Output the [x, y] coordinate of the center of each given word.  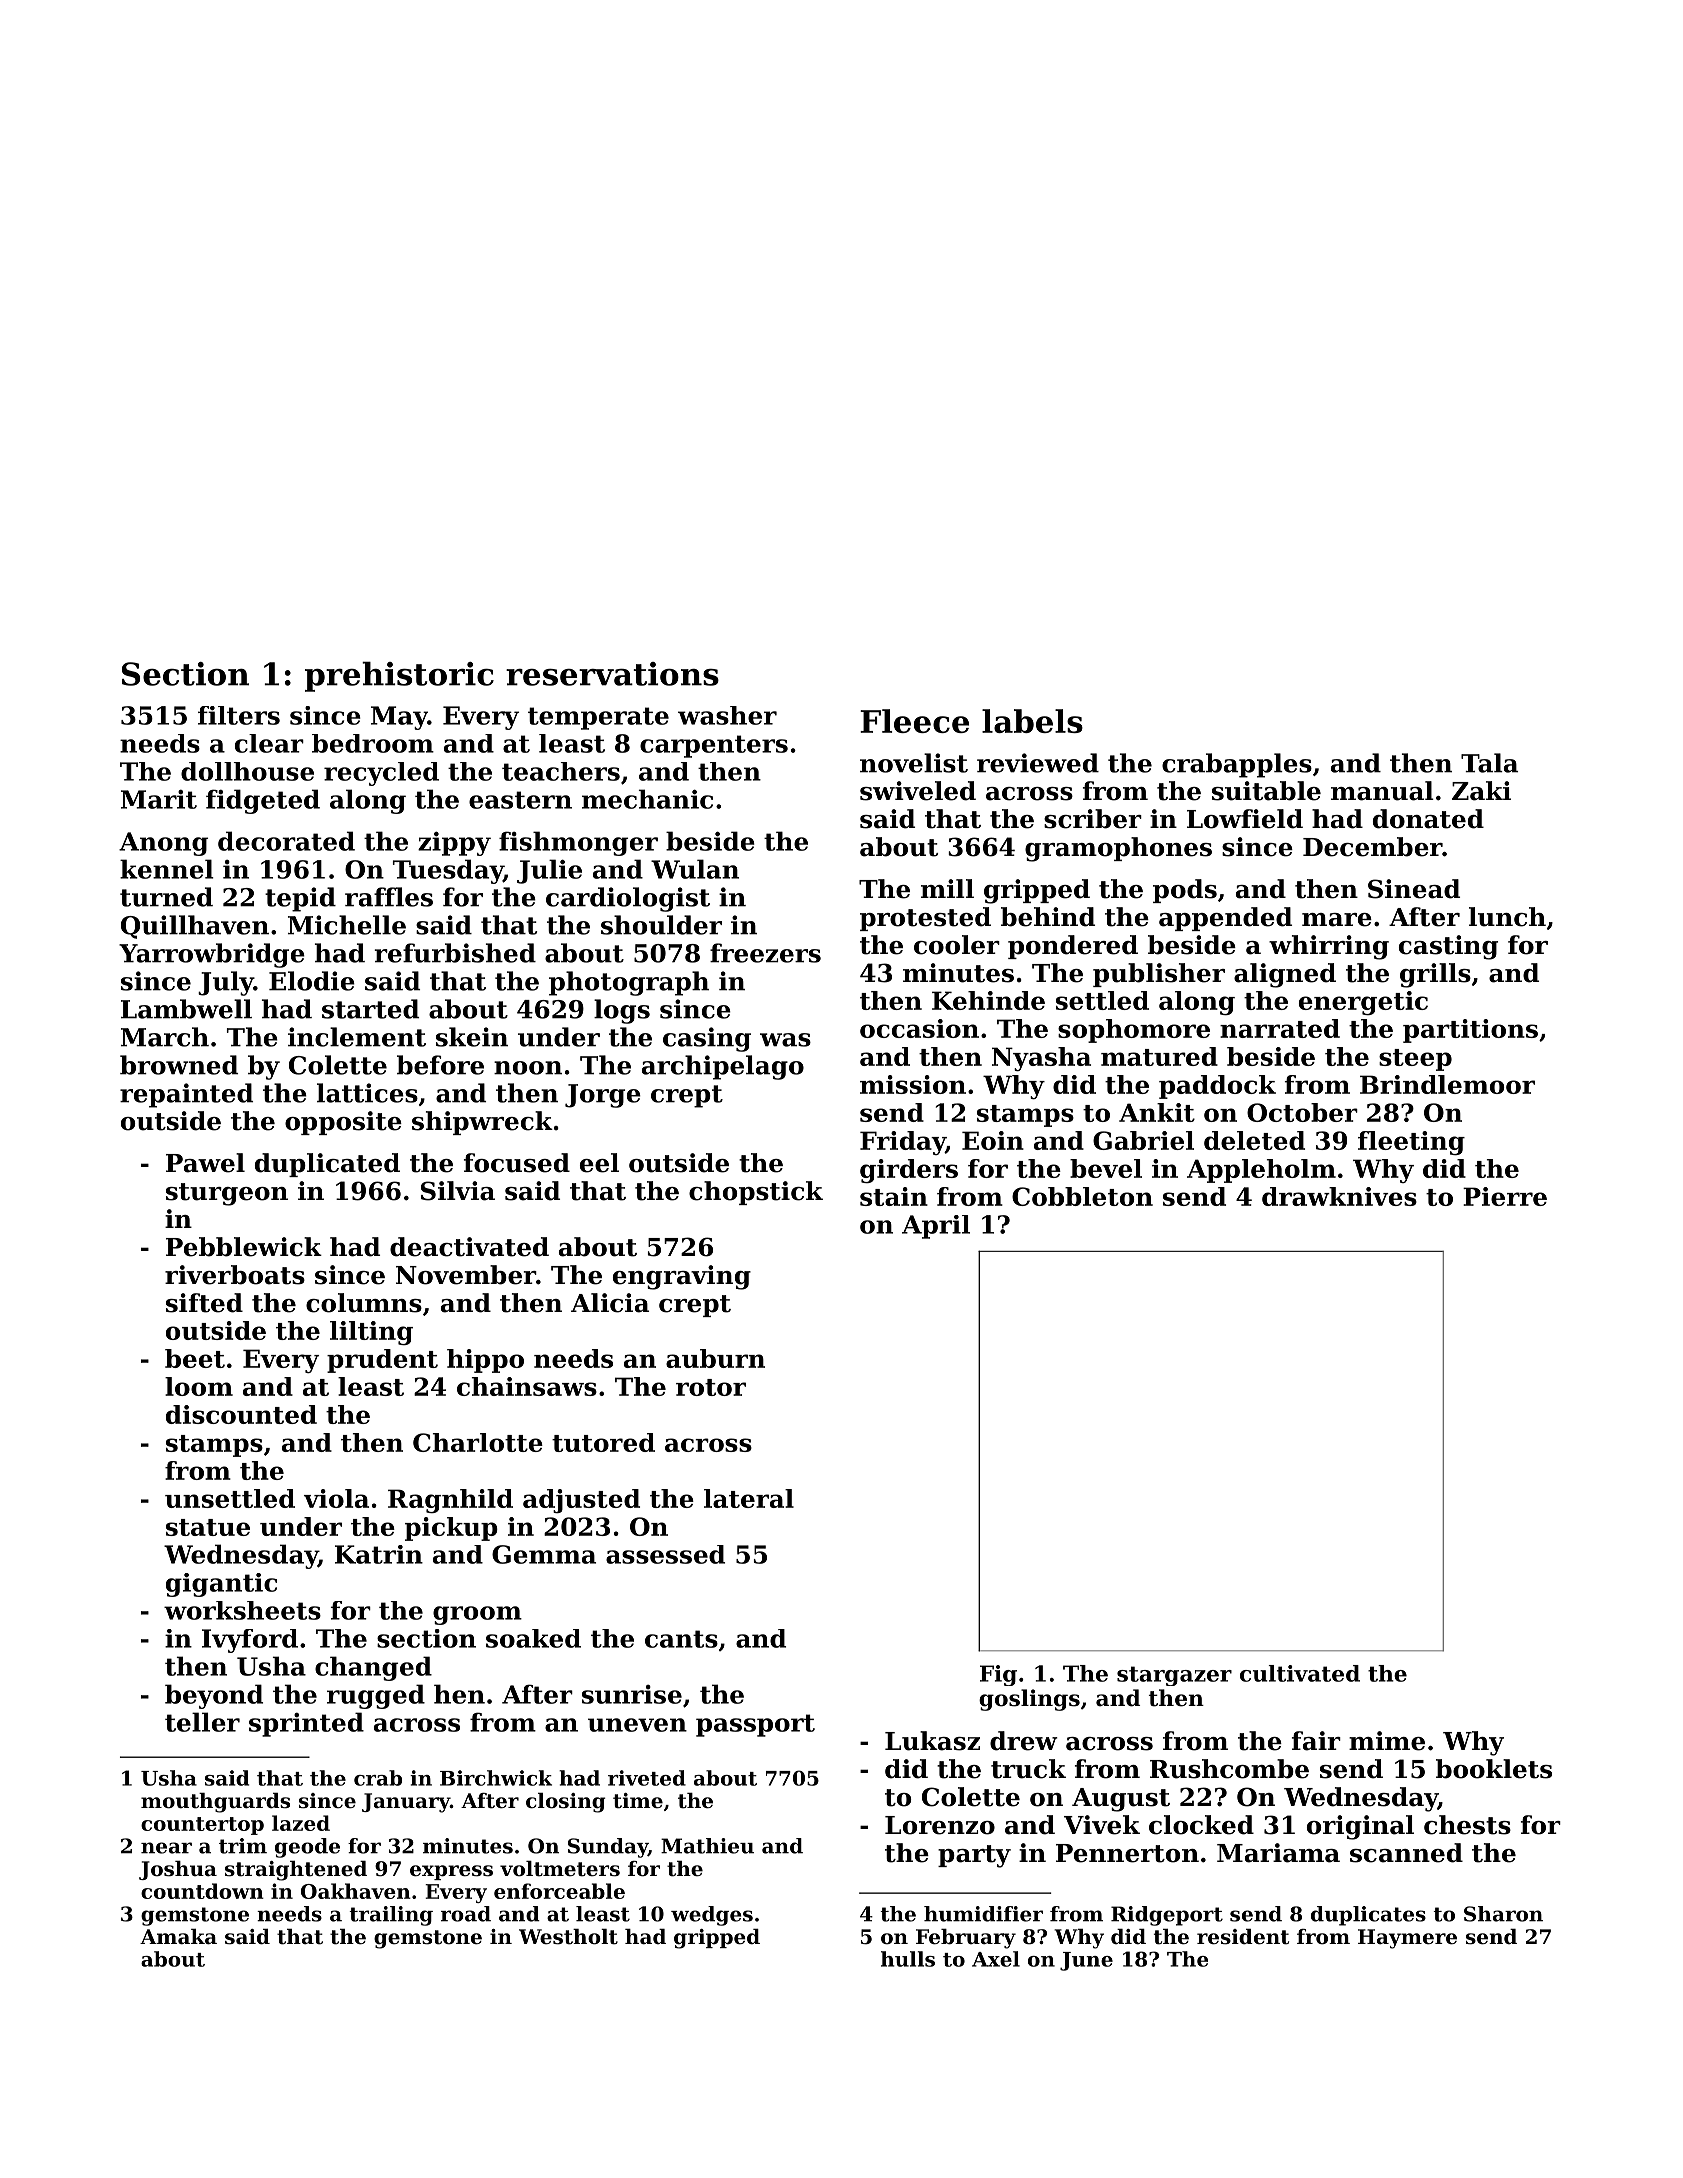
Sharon [1503, 1914]
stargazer [1174, 1676]
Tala [1489, 763]
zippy [454, 844]
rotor [711, 1387]
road [466, 1914]
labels [1032, 721]
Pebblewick [244, 1247]
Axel [996, 1959]
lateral [749, 1498]
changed [373, 1668]
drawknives [1339, 1196]
